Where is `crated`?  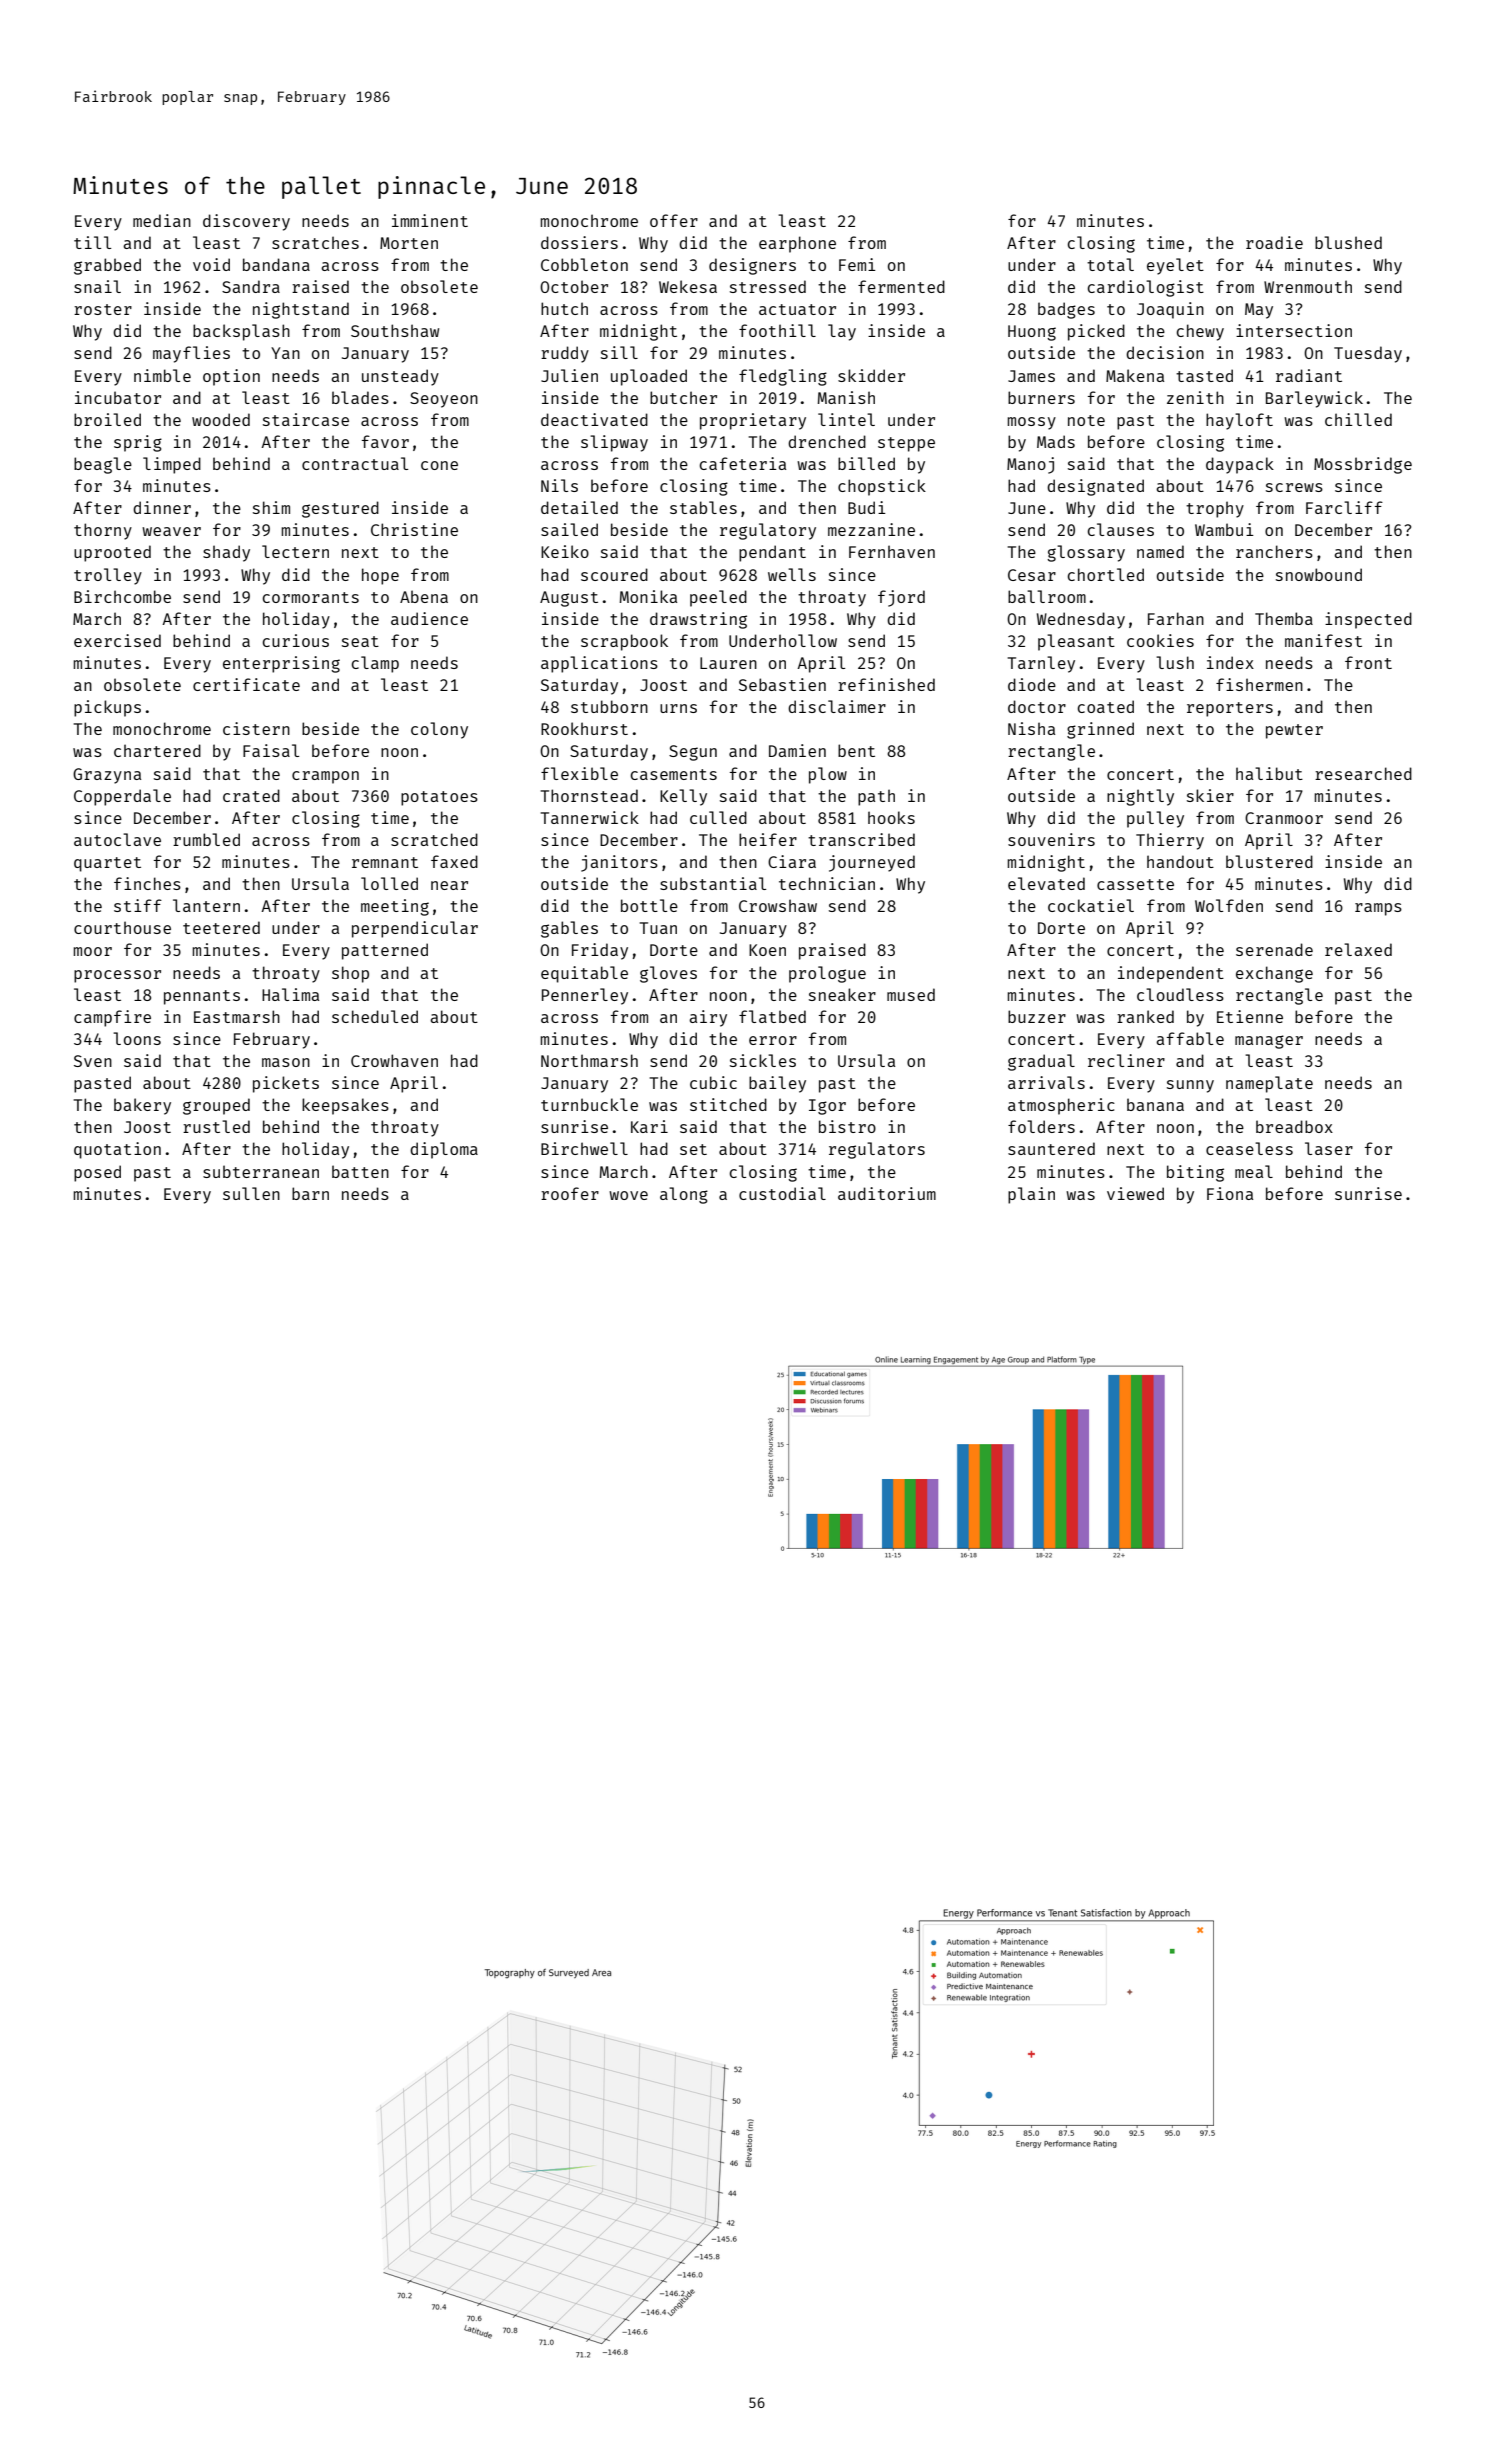
crated is located at coordinates (251, 795).
